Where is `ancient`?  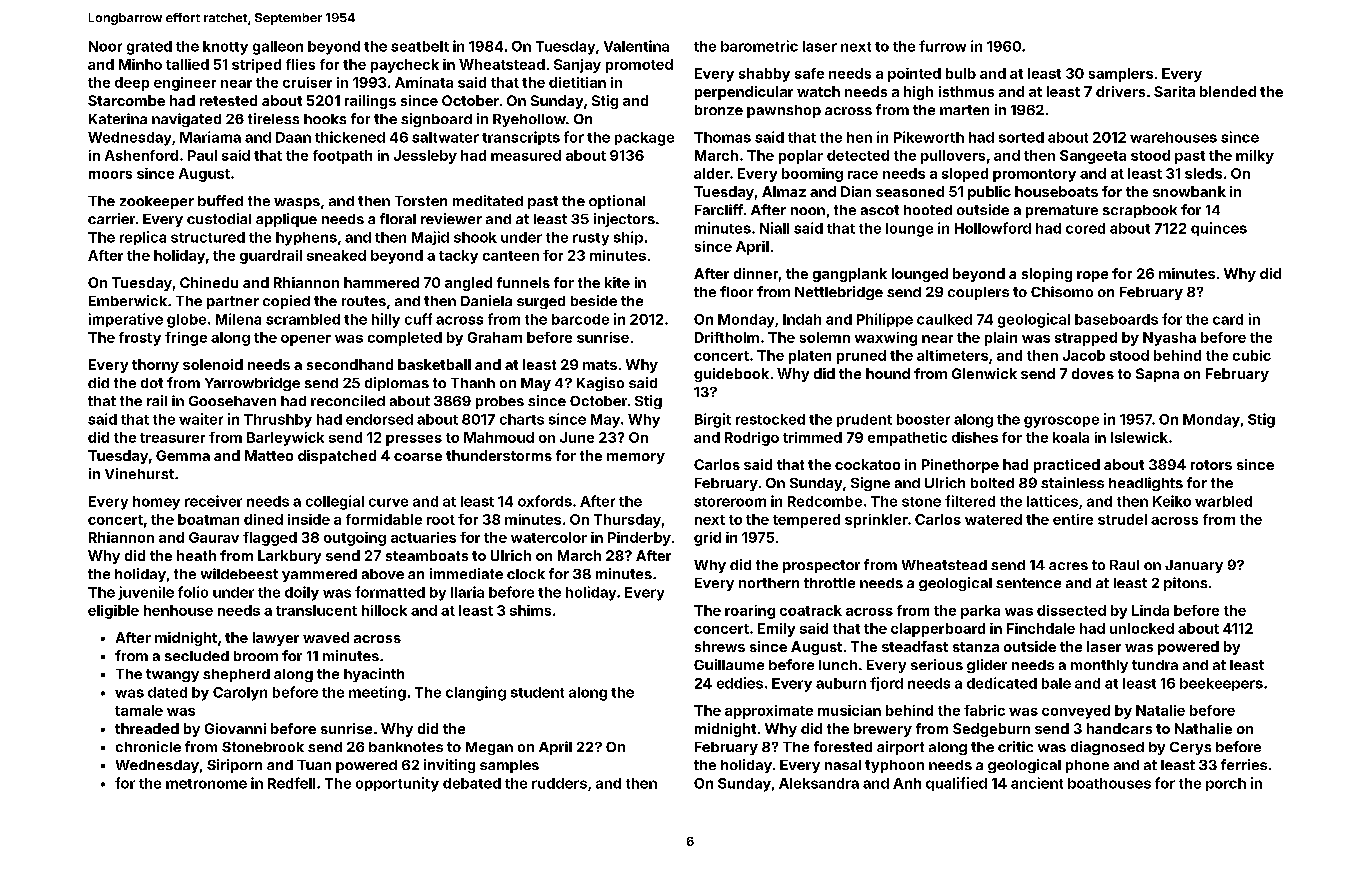
ancient is located at coordinates (1037, 783).
